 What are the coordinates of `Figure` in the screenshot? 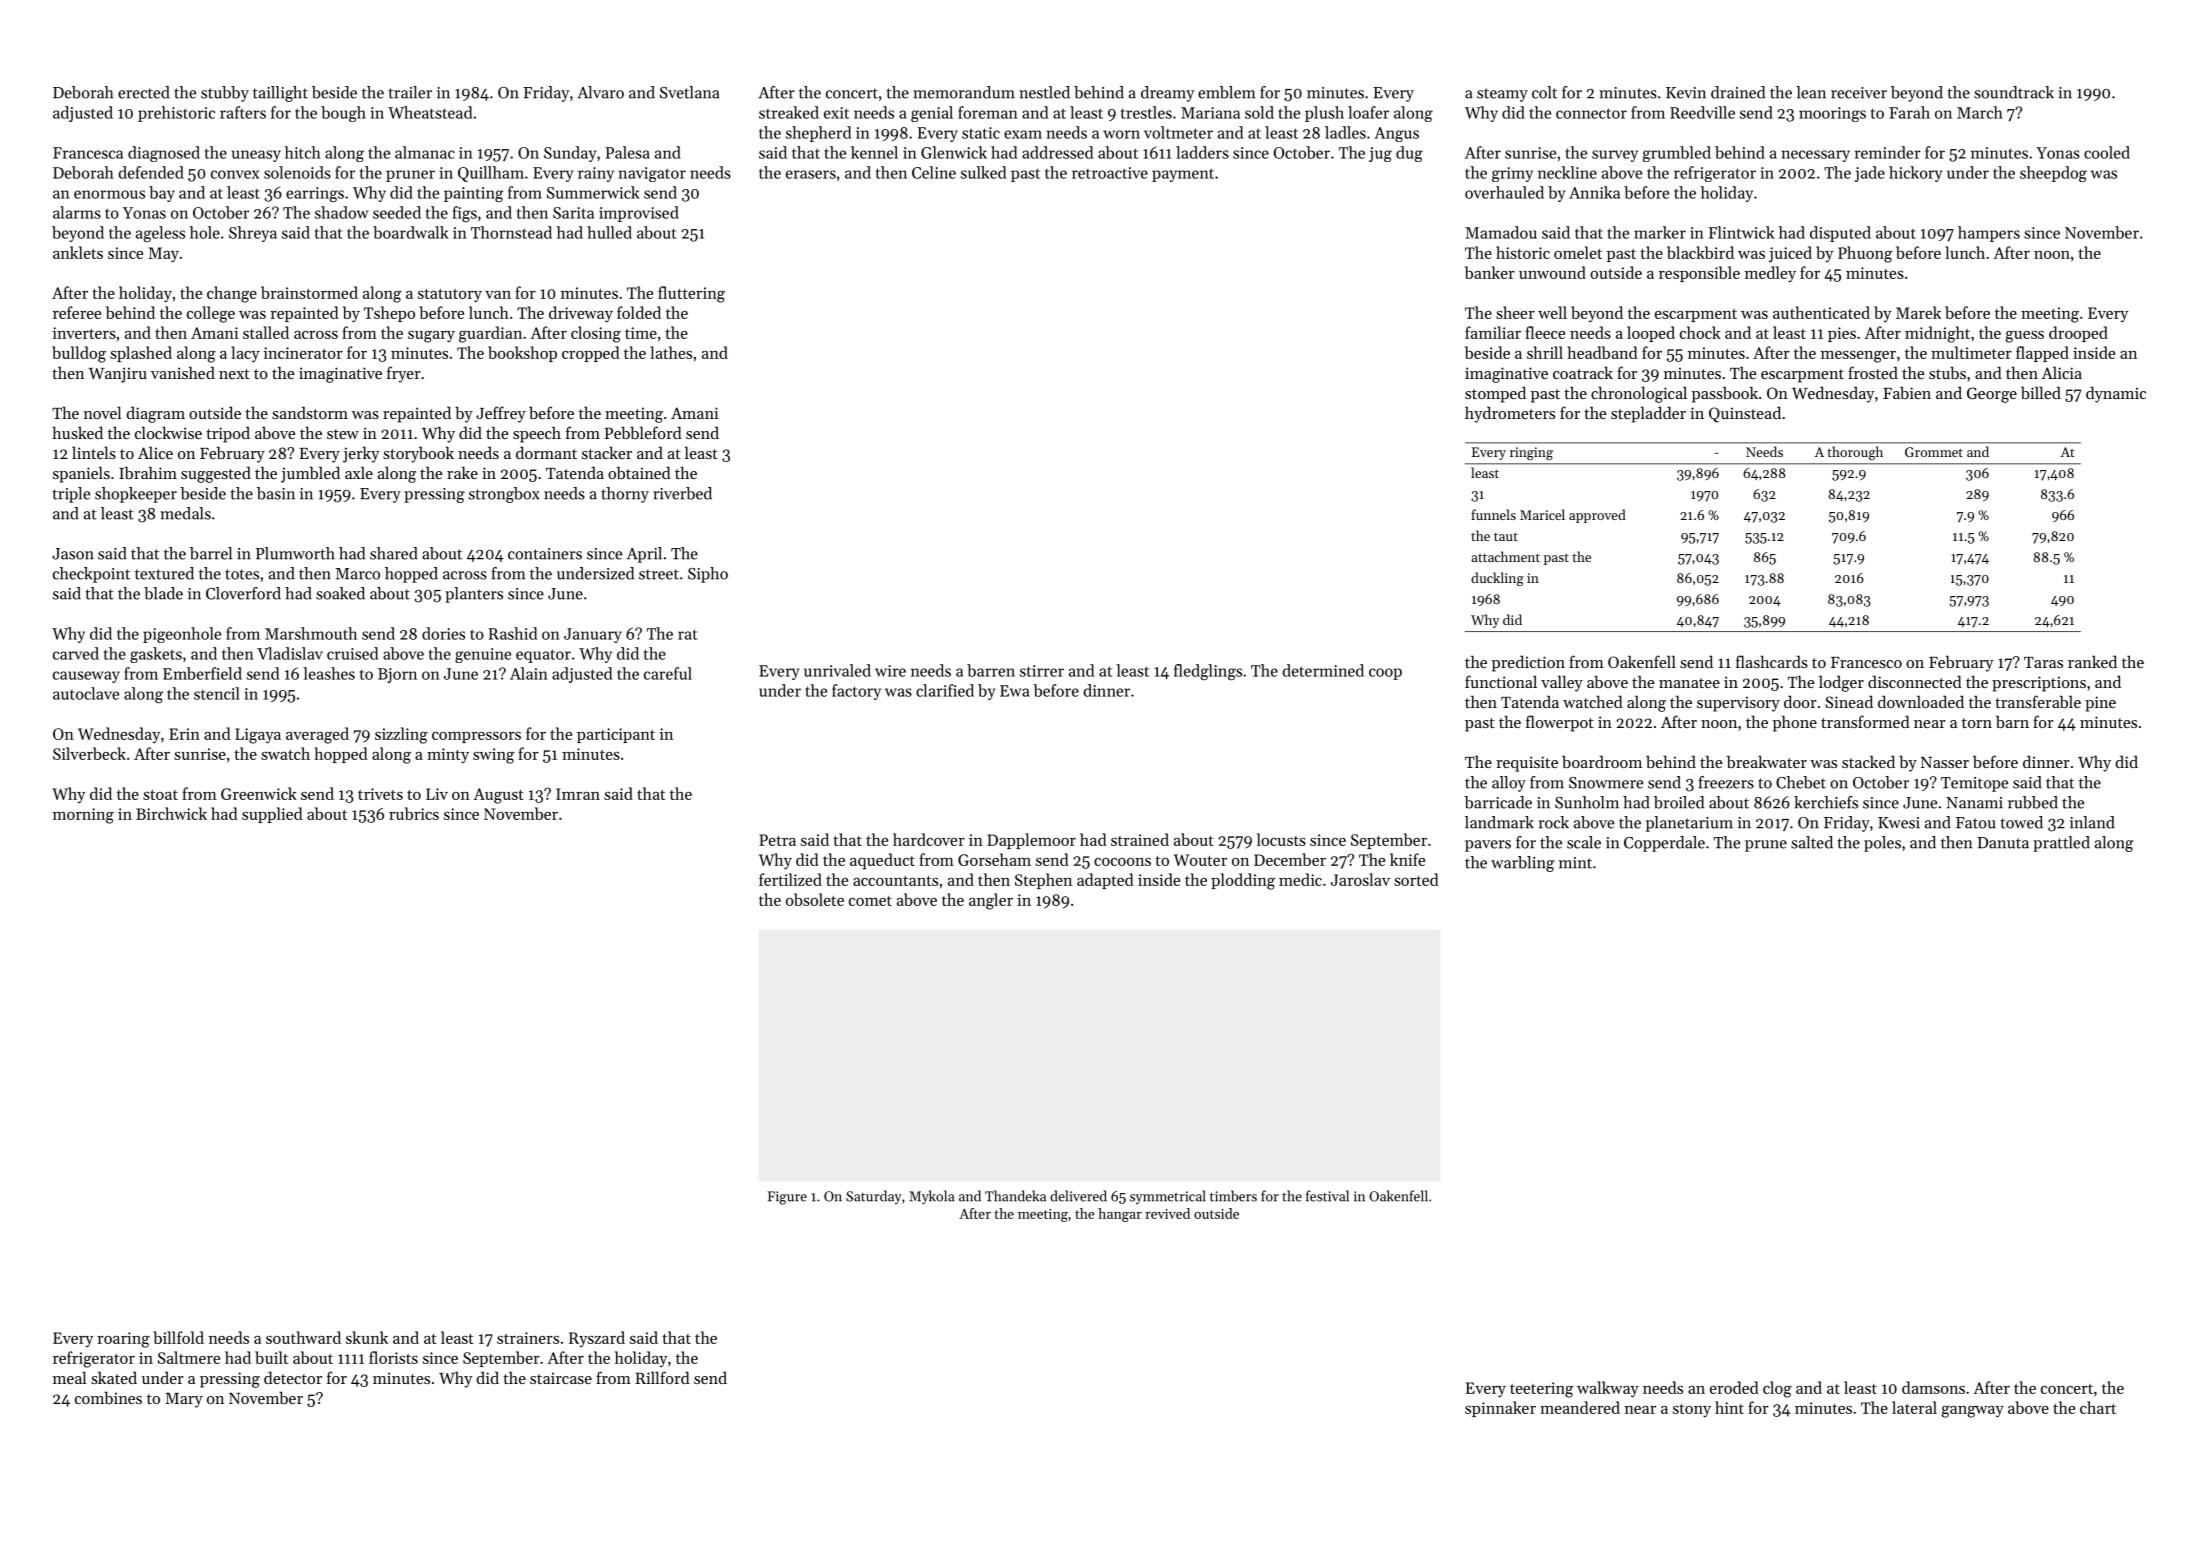 It's located at (787, 1198).
